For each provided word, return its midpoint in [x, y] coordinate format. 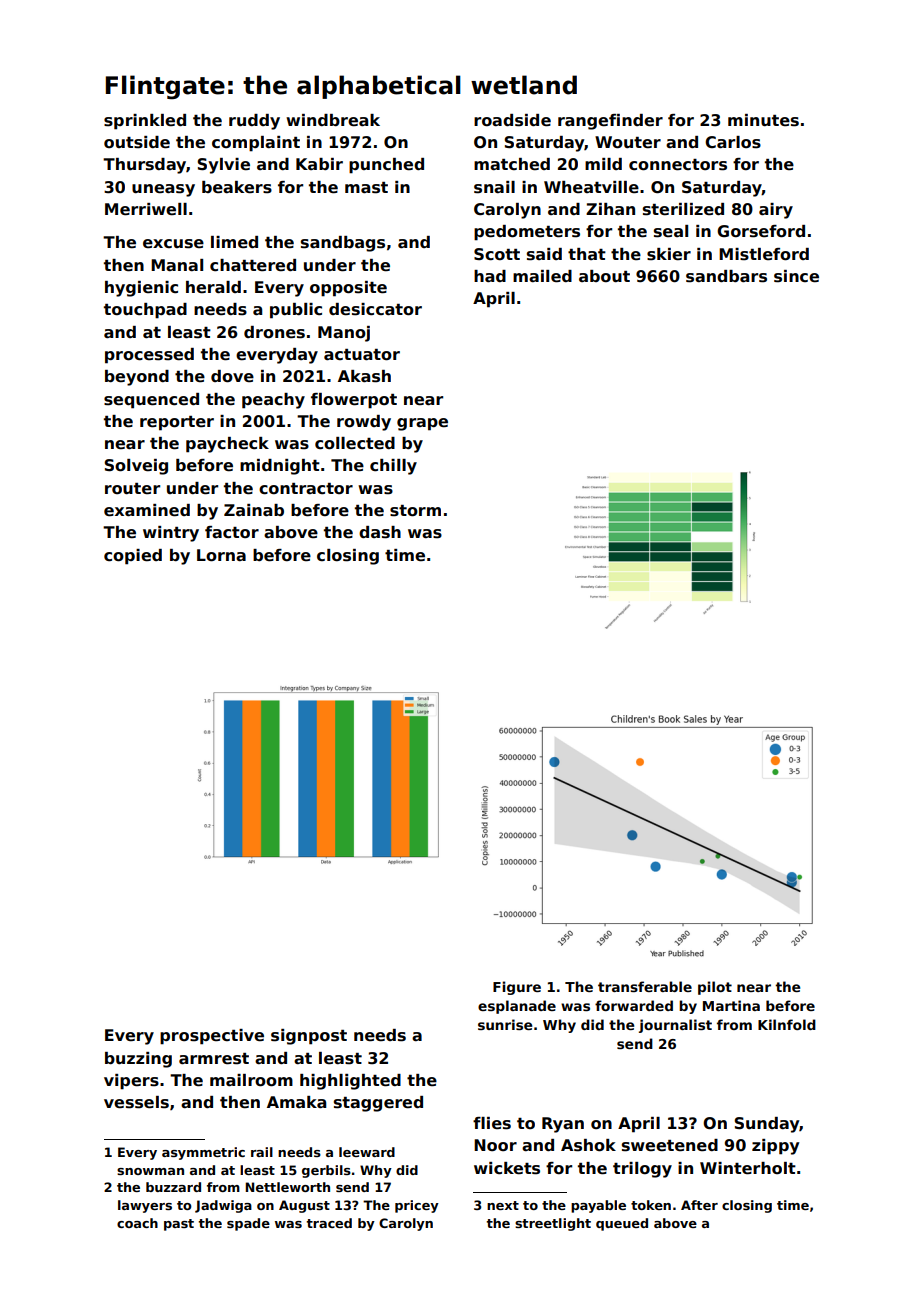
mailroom [251, 1080]
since [796, 276]
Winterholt [748, 1168]
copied [133, 557]
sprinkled [145, 122]
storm [415, 511]
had [490, 276]
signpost [309, 1037]
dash [380, 532]
